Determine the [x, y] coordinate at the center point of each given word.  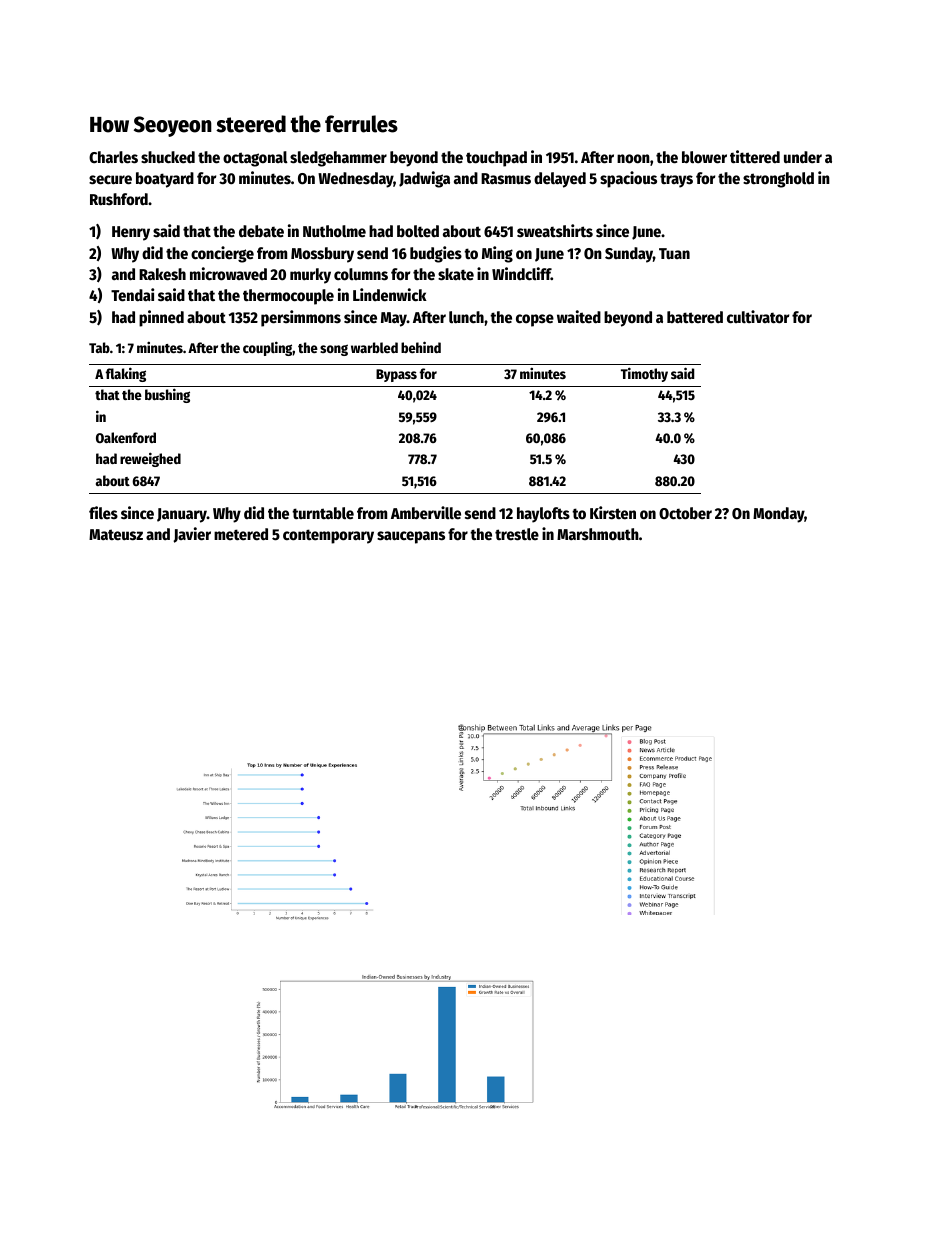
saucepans [411, 537]
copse [535, 320]
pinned [161, 318]
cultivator [758, 317]
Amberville [426, 513]
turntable [323, 513]
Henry [131, 233]
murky [310, 276]
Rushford [119, 199]
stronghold [778, 180]
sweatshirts [555, 231]
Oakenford [126, 437]
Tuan [674, 253]
